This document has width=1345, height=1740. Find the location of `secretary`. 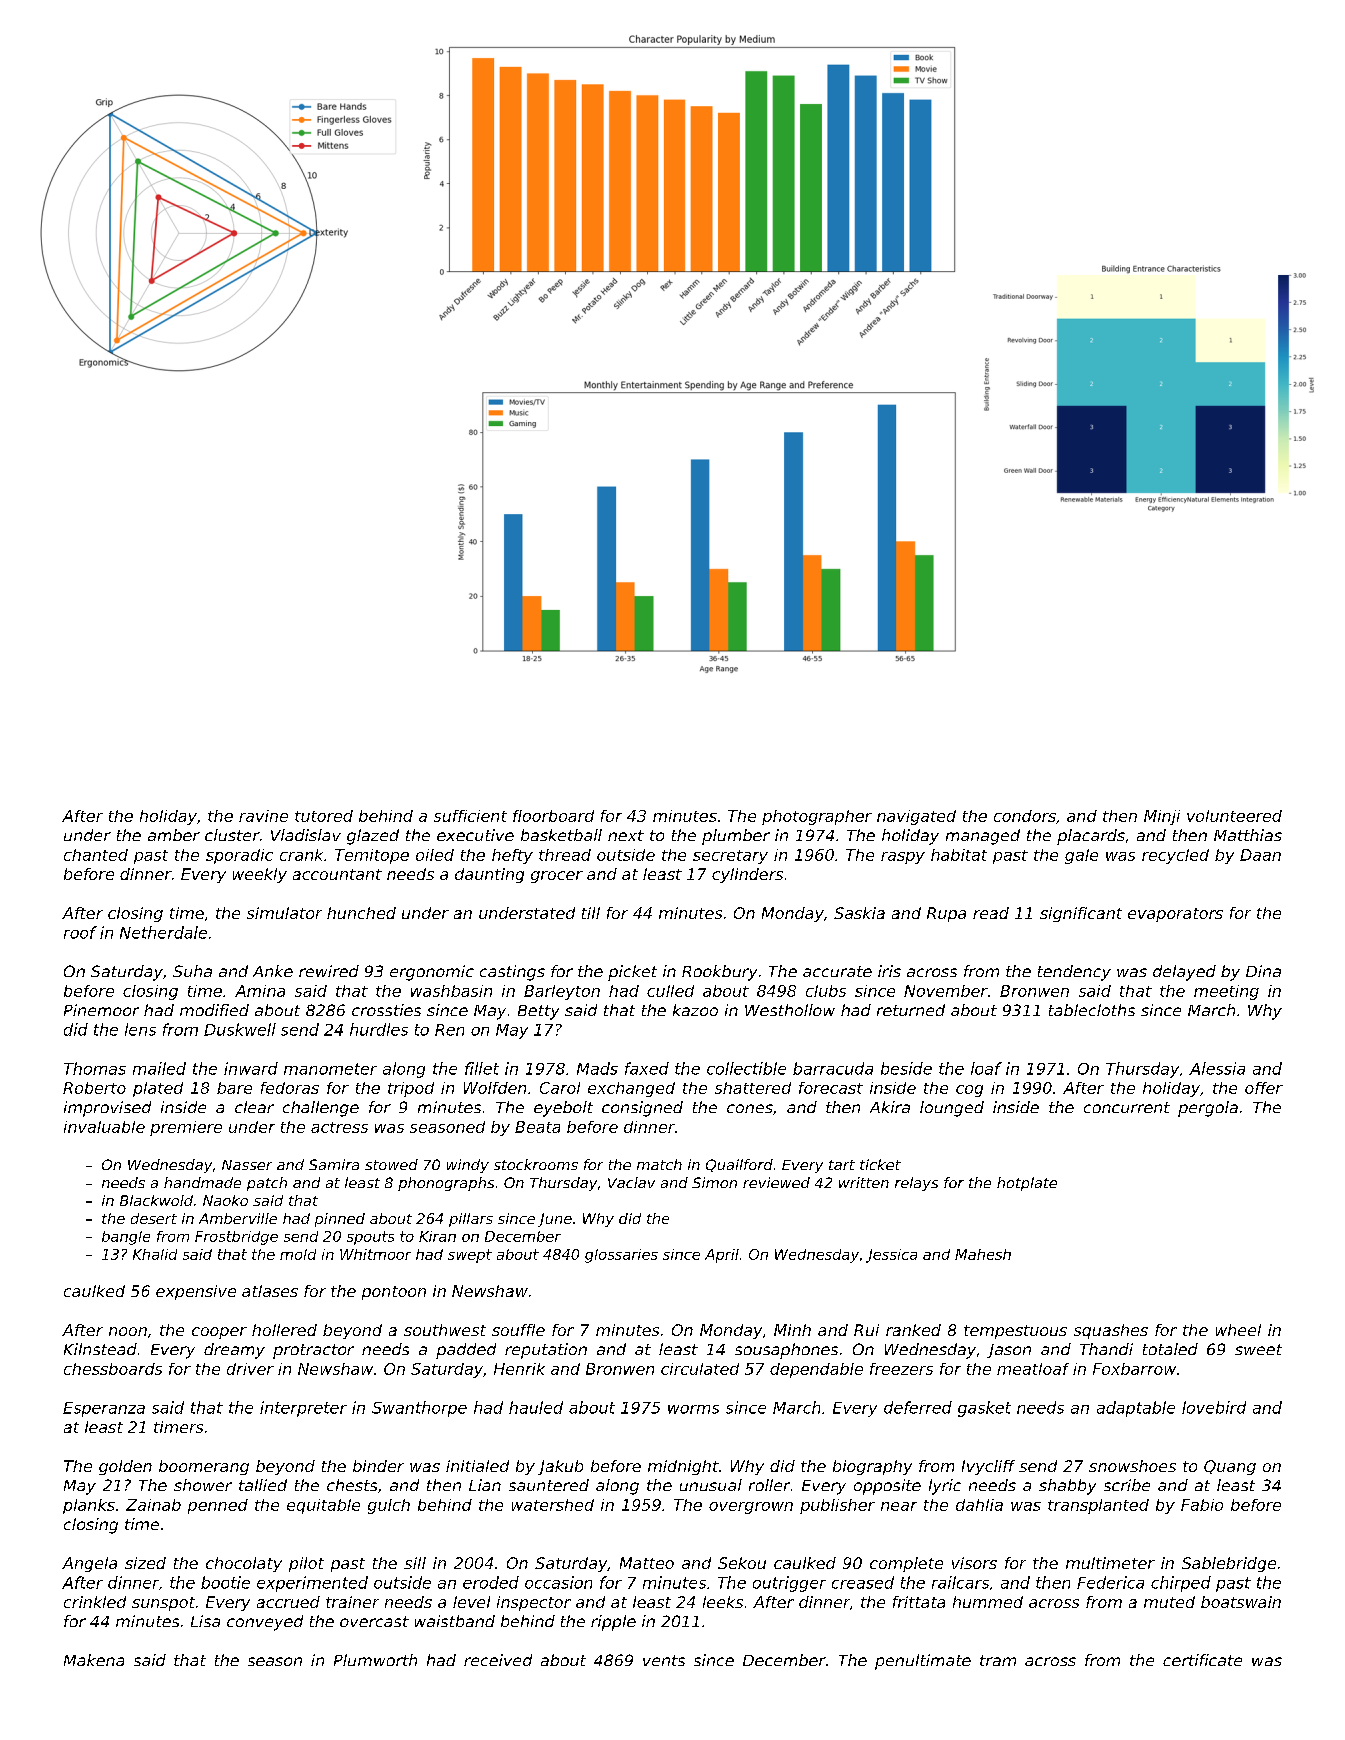

secretary is located at coordinates (730, 857).
